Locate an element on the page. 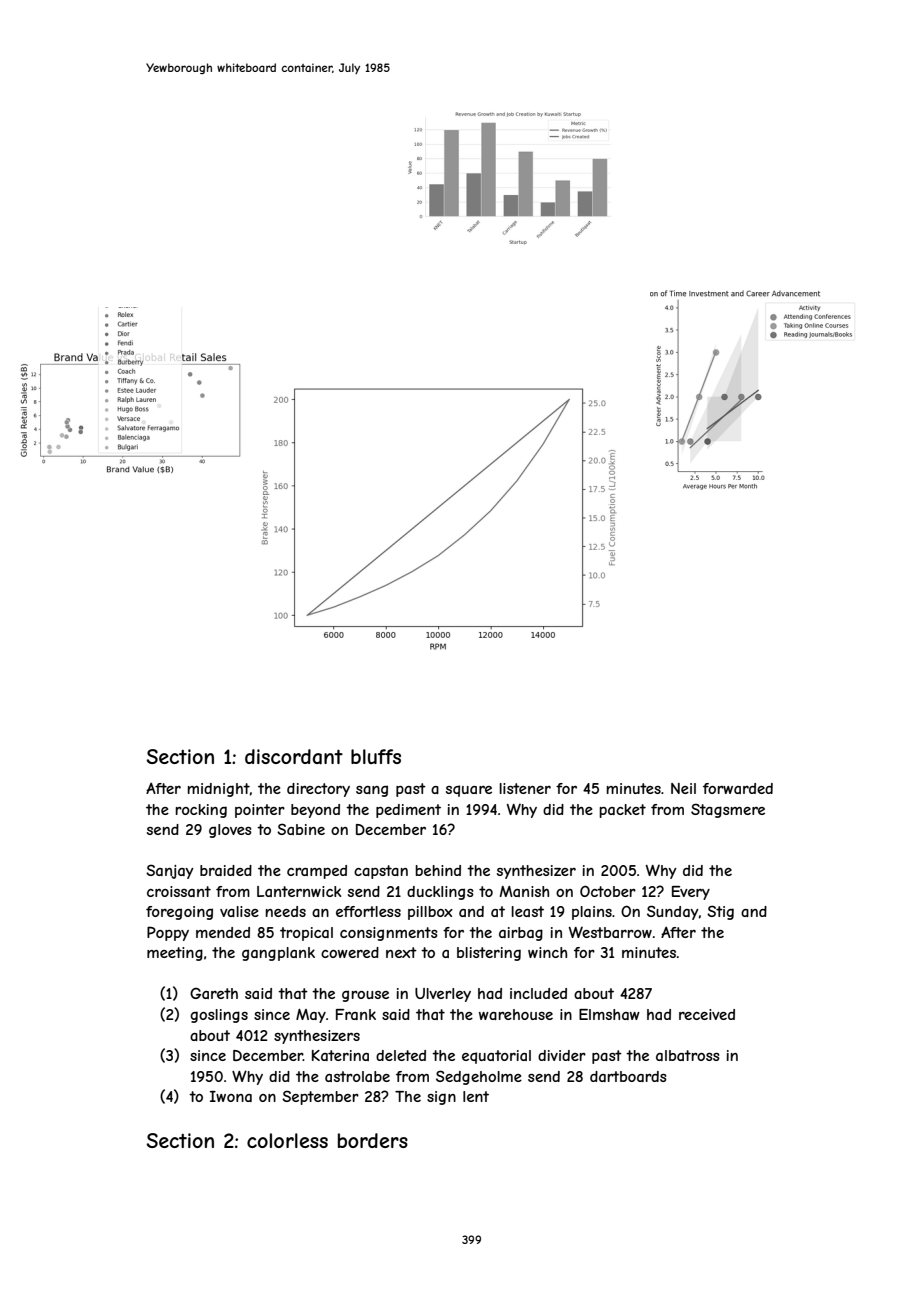 The height and width of the page is (1314, 924). Every is located at coordinates (691, 893).
